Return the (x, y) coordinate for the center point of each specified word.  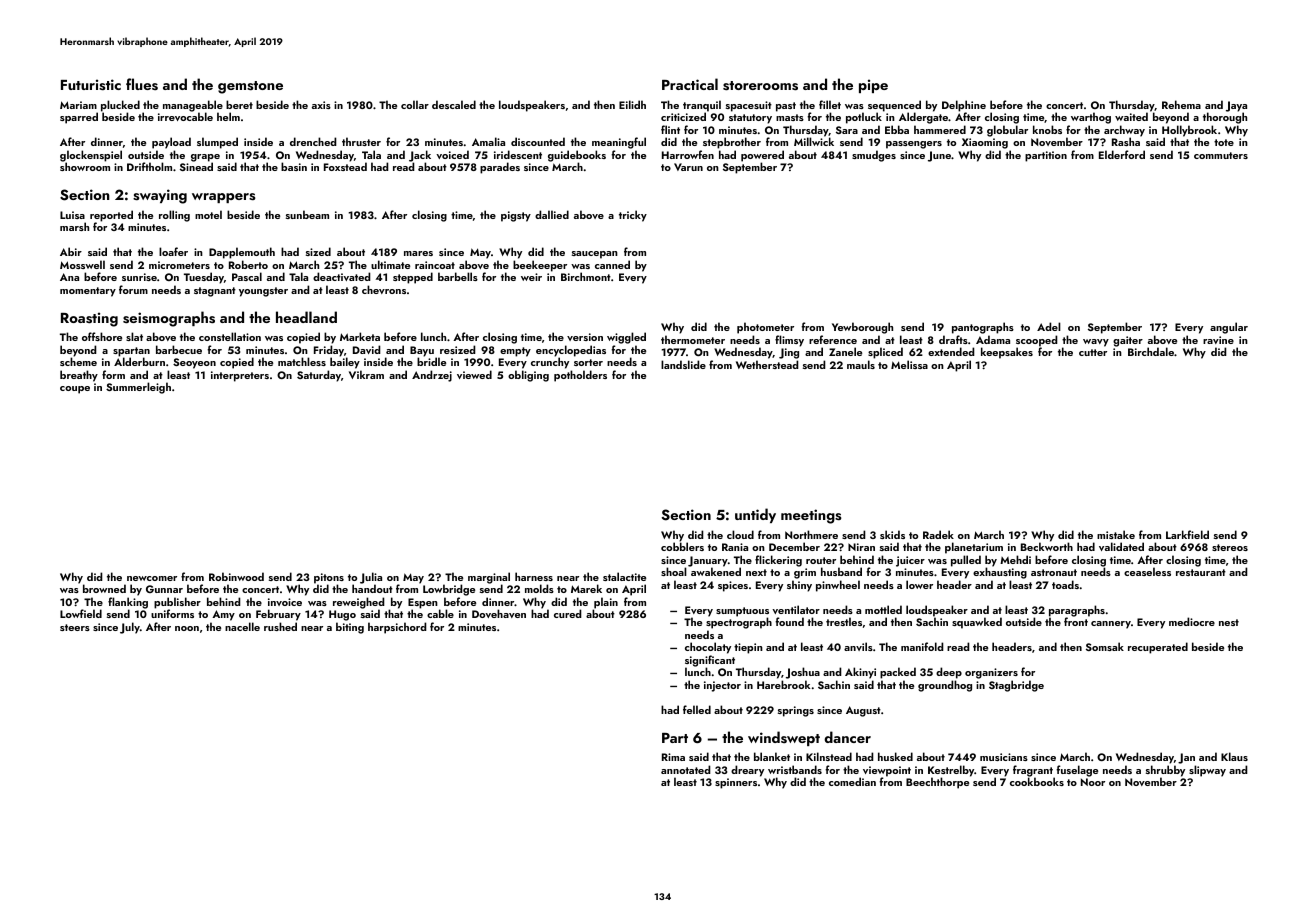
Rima (673, 757)
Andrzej (432, 376)
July (130, 628)
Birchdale (1151, 351)
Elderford (1122, 154)
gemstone (250, 87)
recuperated (1158, 648)
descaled (454, 104)
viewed (474, 374)
